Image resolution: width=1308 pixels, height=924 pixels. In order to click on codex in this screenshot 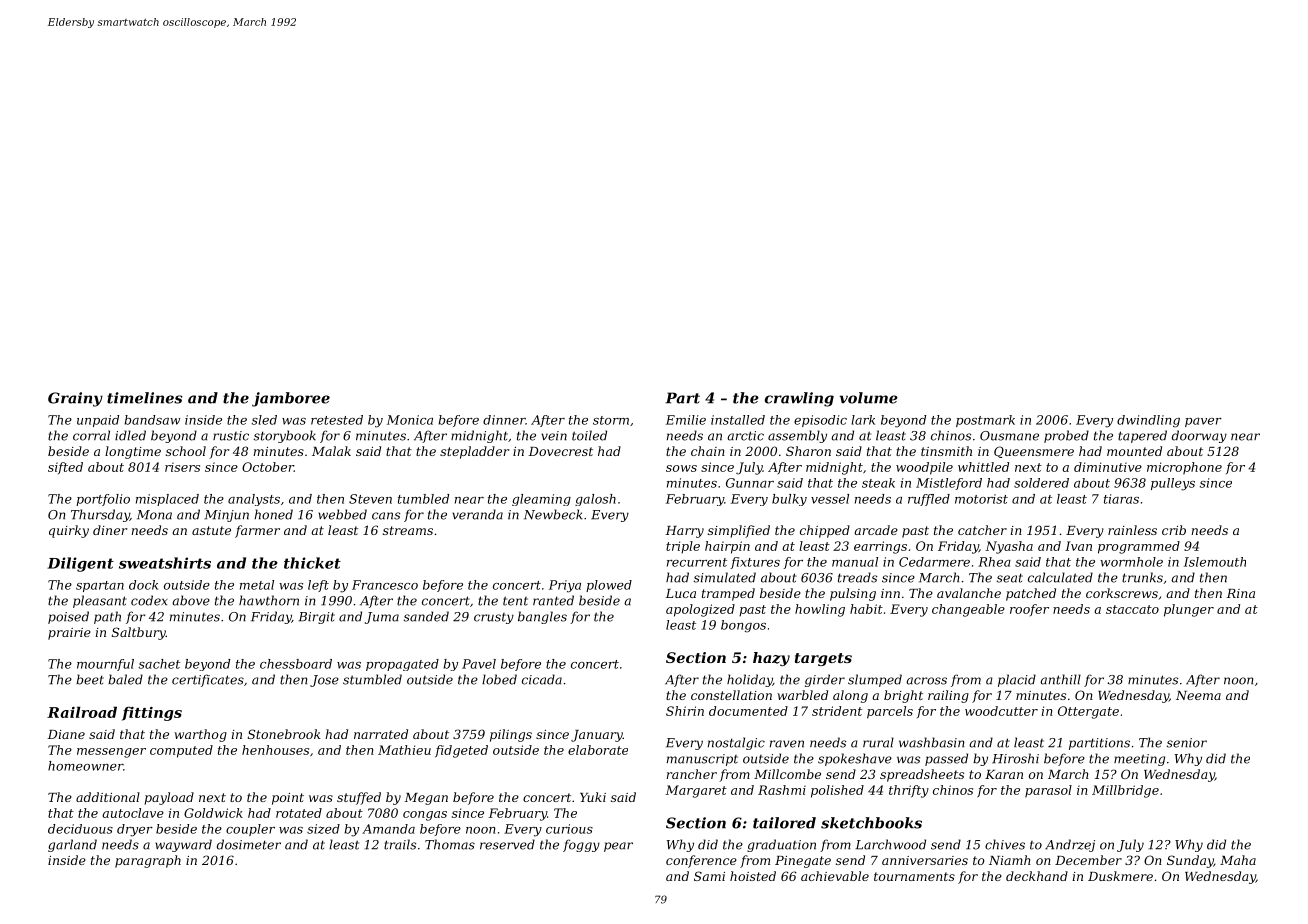, I will do `click(149, 600)`.
